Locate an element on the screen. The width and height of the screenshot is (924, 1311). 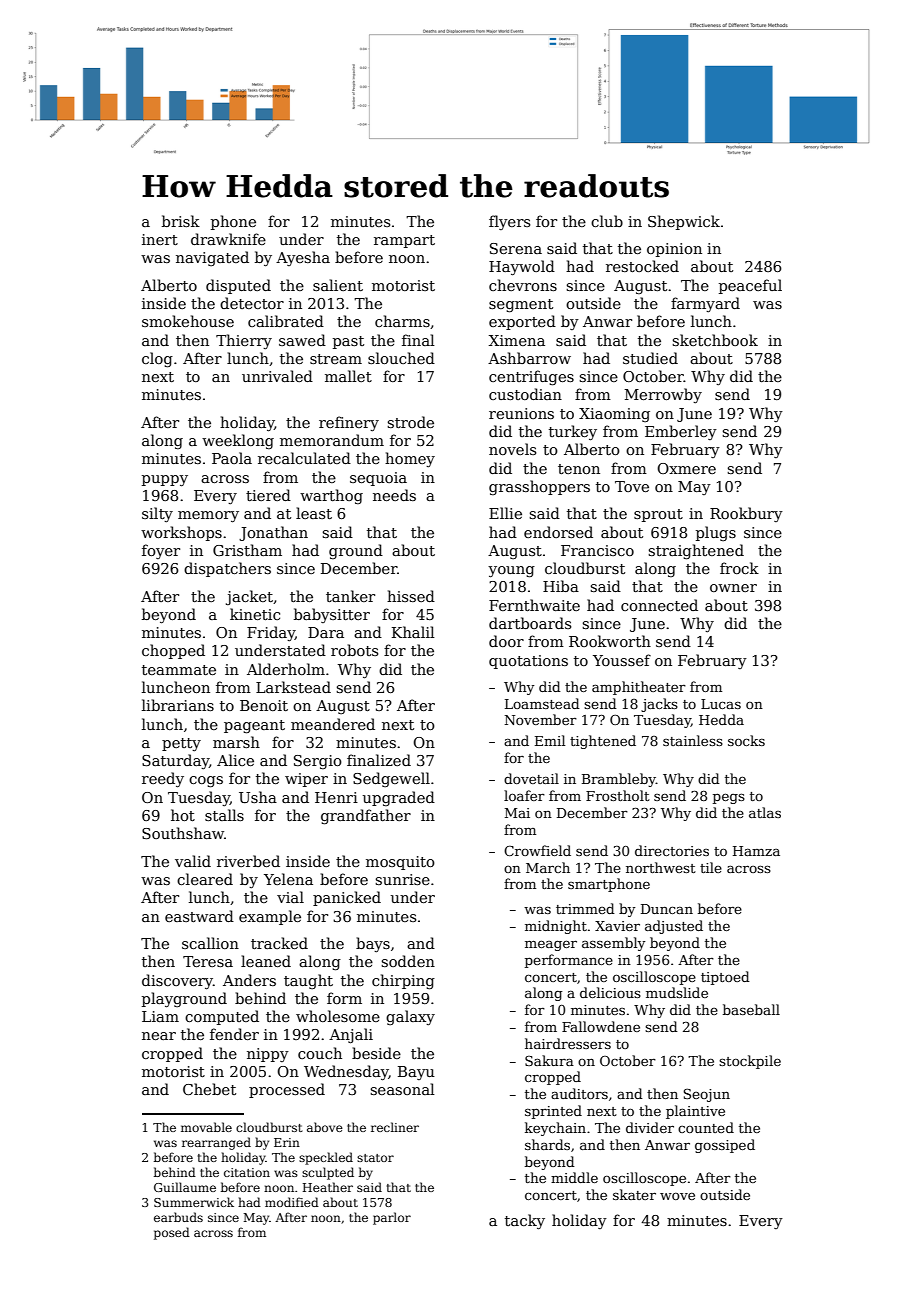
warthog is located at coordinates (331, 496).
